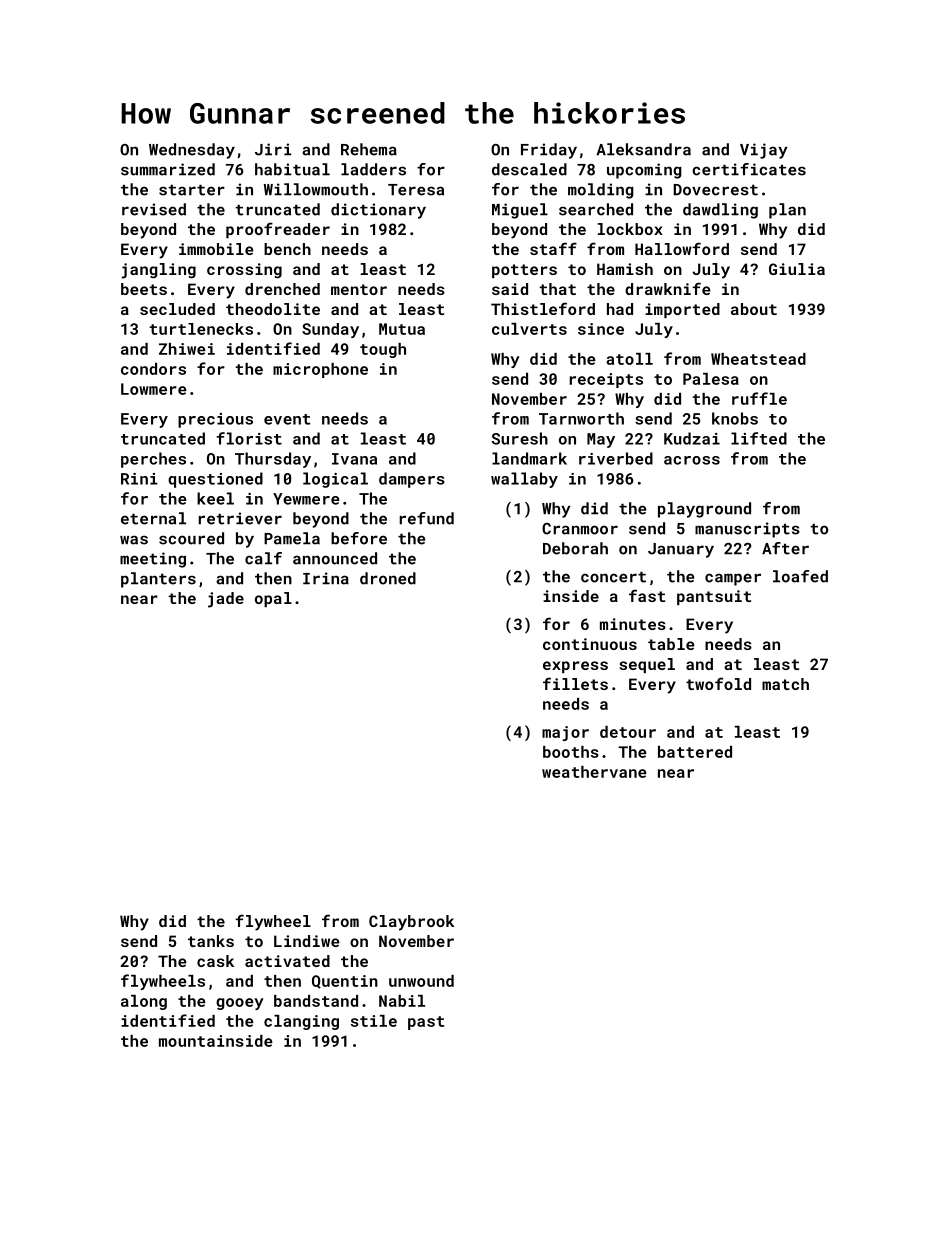  What do you see at coordinates (718, 683) in the document?
I see `twofold` at bounding box center [718, 683].
